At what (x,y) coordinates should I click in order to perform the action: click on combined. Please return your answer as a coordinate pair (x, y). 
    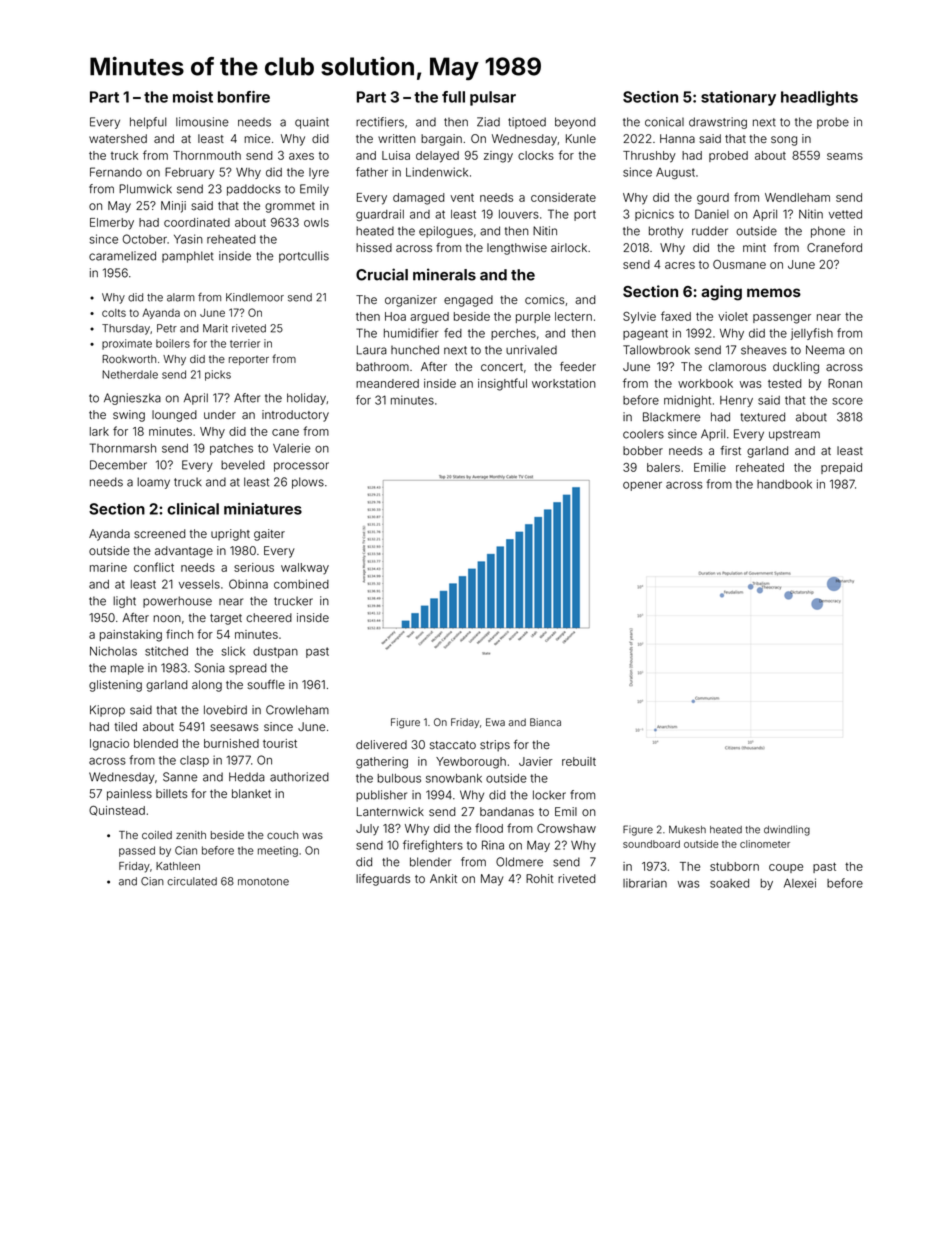
    Looking at the image, I should click on (301, 584).
